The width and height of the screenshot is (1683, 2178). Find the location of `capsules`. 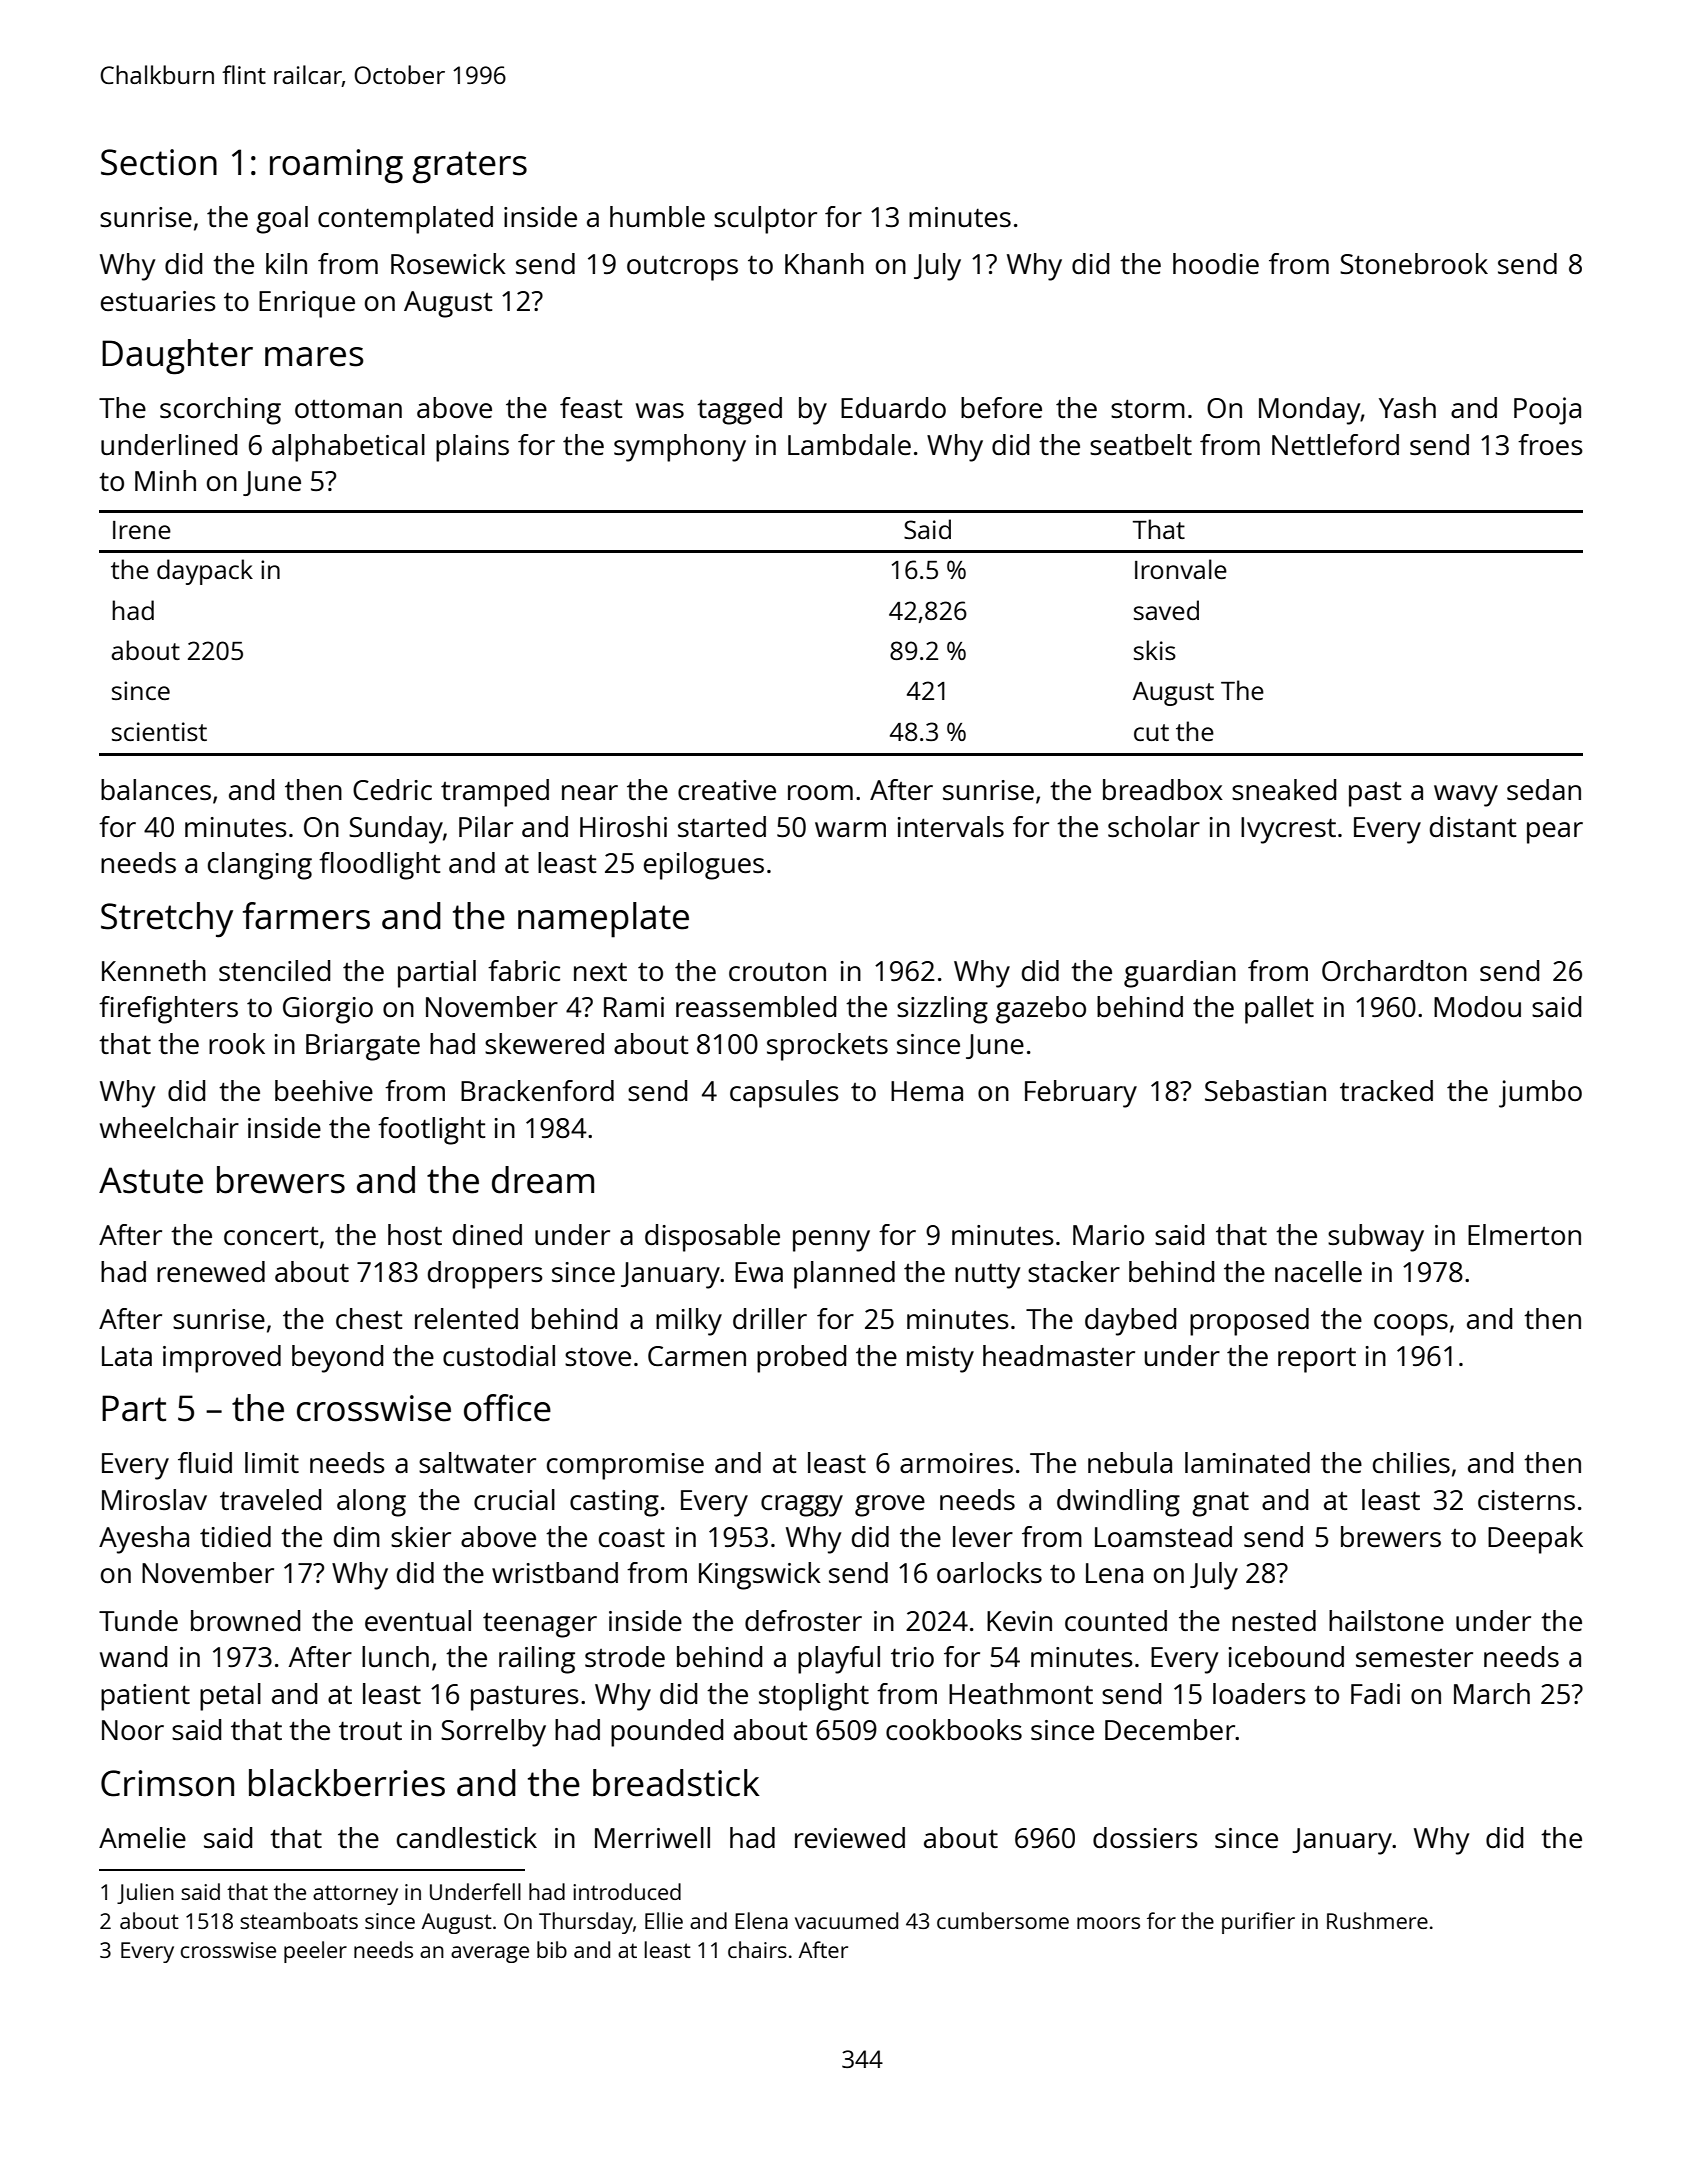

capsules is located at coordinates (784, 1094).
